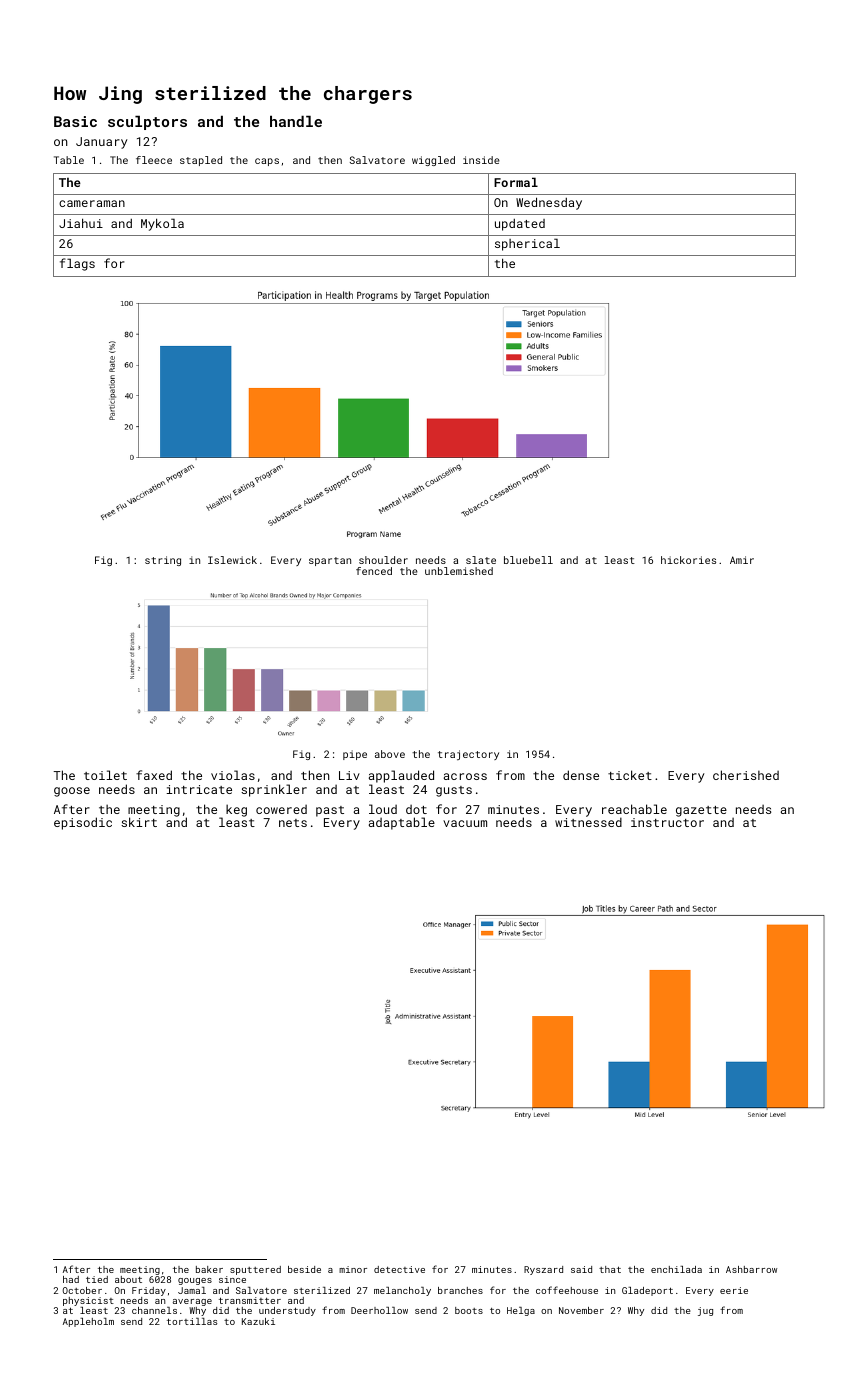 The height and width of the document is (1400, 849). What do you see at coordinates (77, 264) in the document?
I see `flags` at bounding box center [77, 264].
